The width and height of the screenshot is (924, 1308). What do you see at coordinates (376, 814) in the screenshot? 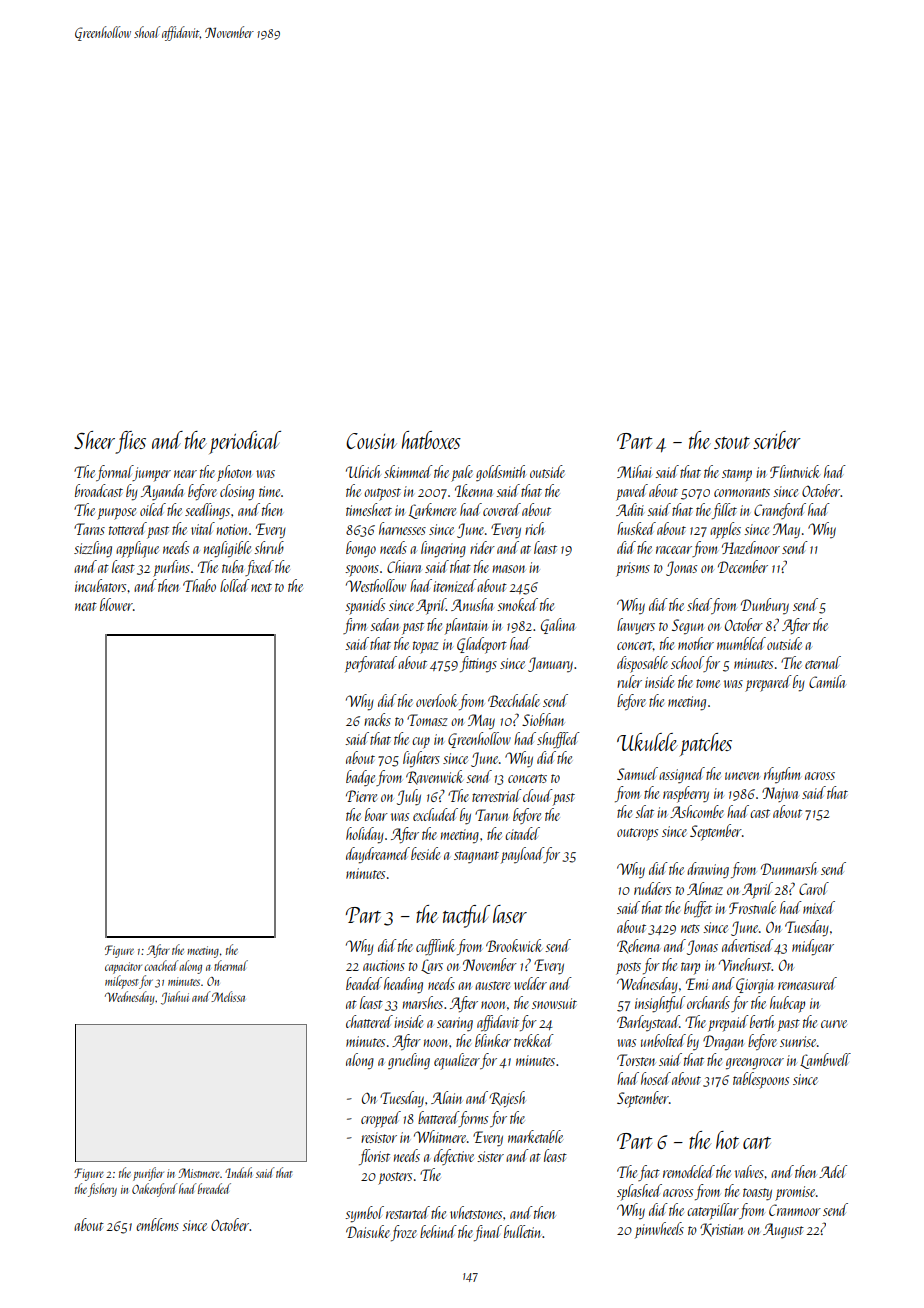
I see `boar` at bounding box center [376, 814].
